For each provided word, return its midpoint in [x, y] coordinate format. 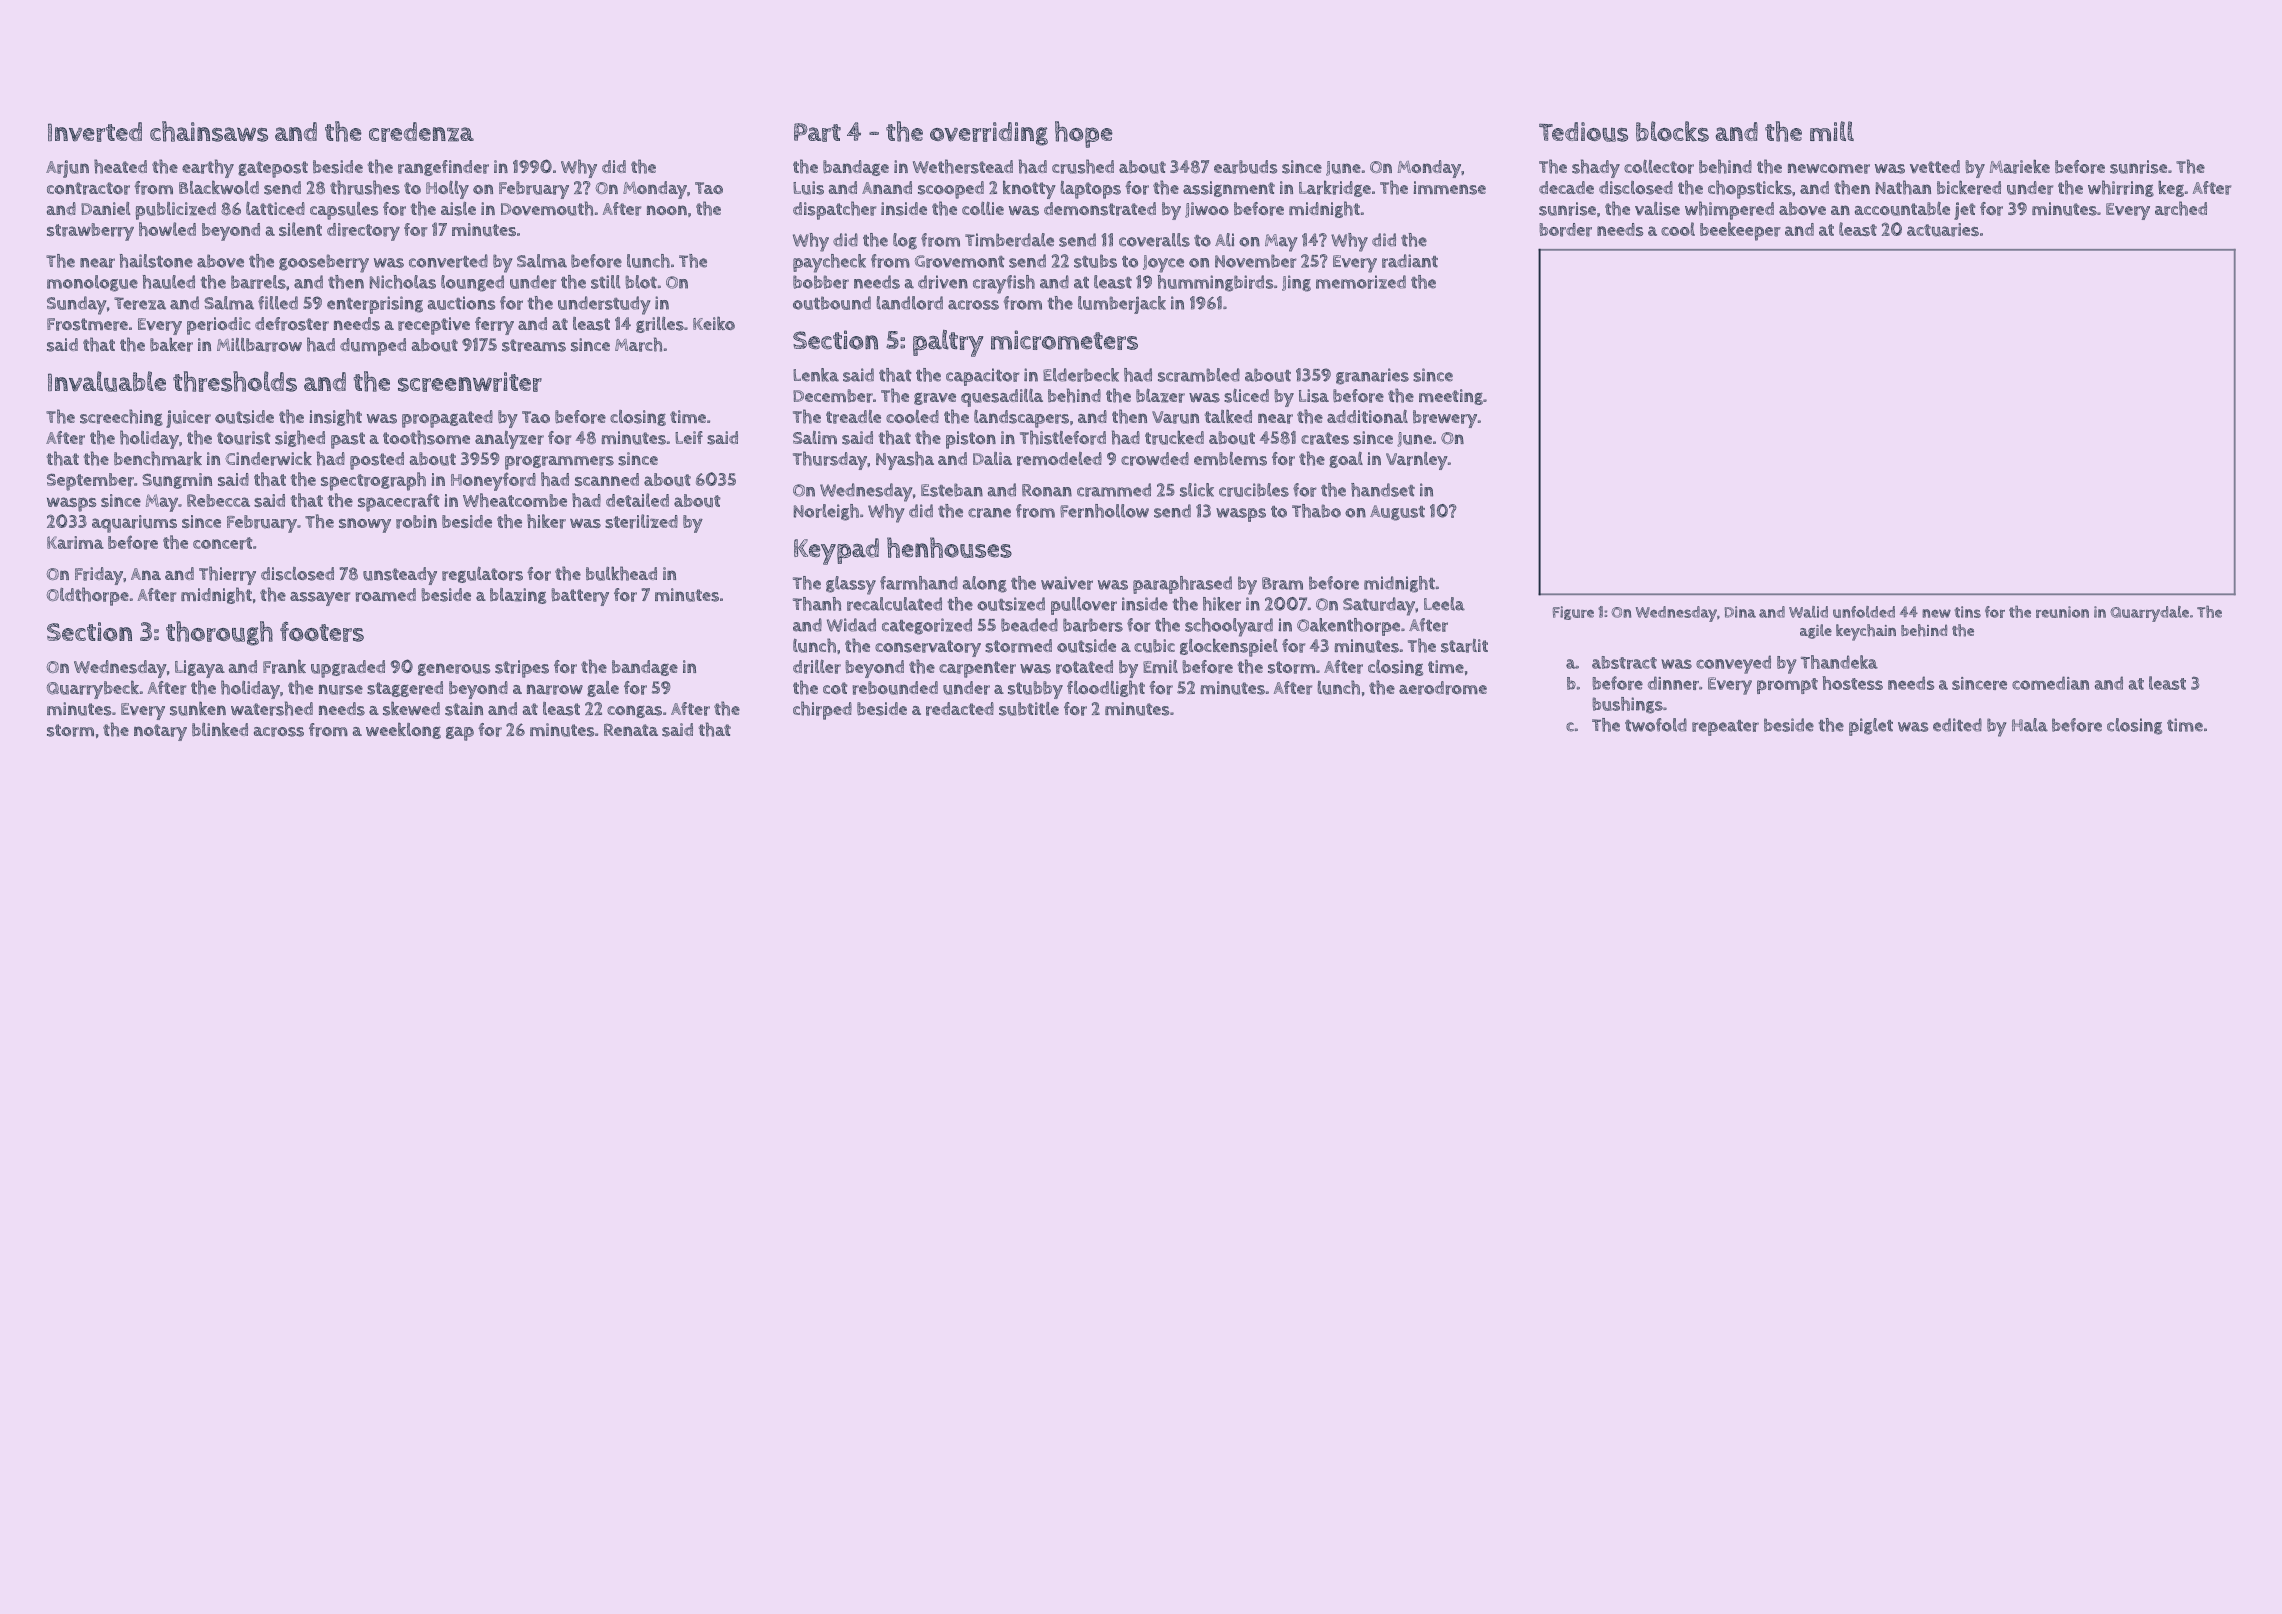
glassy [851, 585]
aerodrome [1443, 688]
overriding [989, 134]
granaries [1372, 376]
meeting [1451, 397]
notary [160, 732]
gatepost [273, 169]
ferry [494, 326]
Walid [1808, 612]
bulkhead [621, 573]
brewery [1445, 419]
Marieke [2020, 166]
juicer [188, 419]
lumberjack [1122, 305]
